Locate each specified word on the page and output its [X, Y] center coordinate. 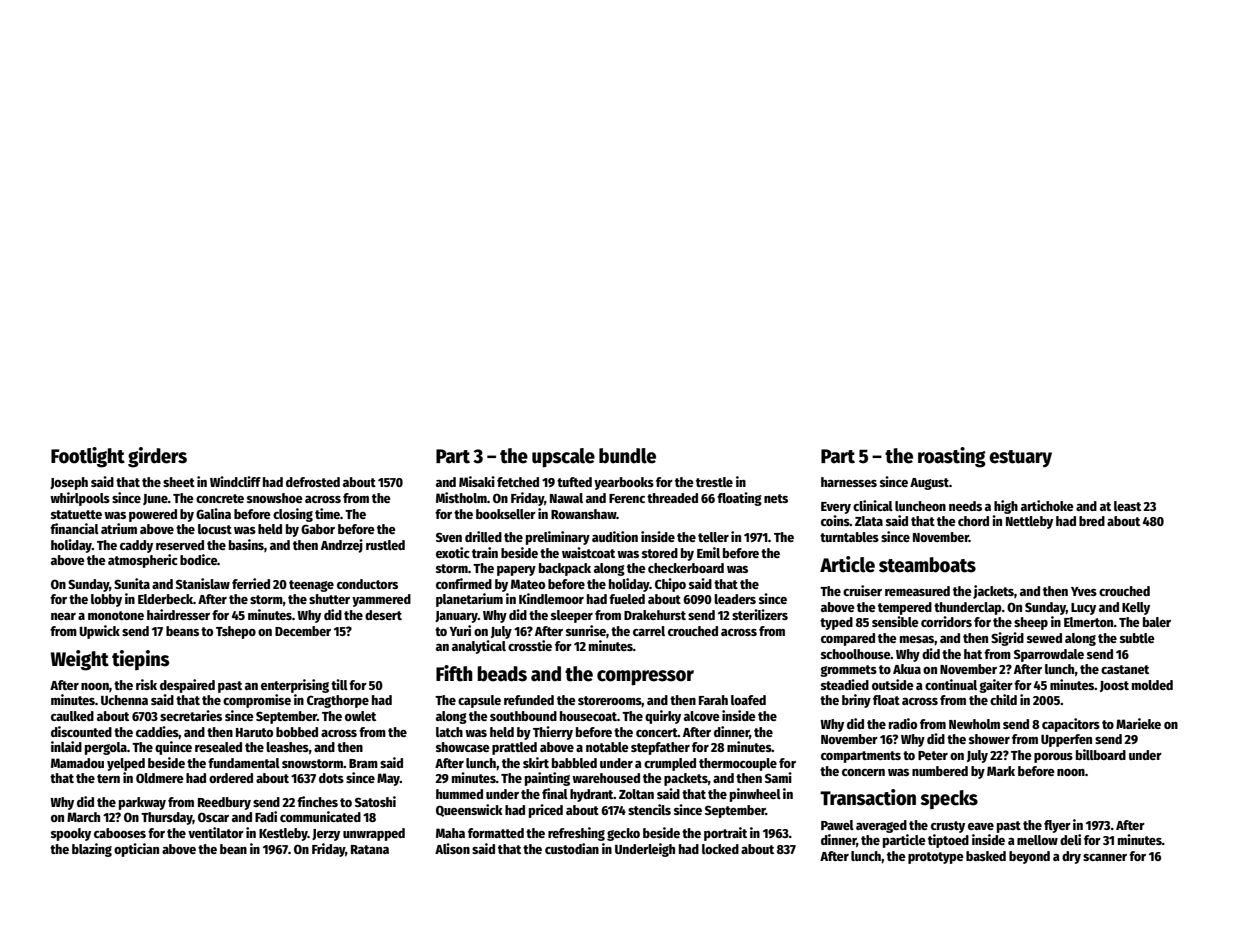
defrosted [313, 482]
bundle [627, 456]
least [1127, 506]
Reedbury [224, 803]
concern [863, 772]
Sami [778, 777]
